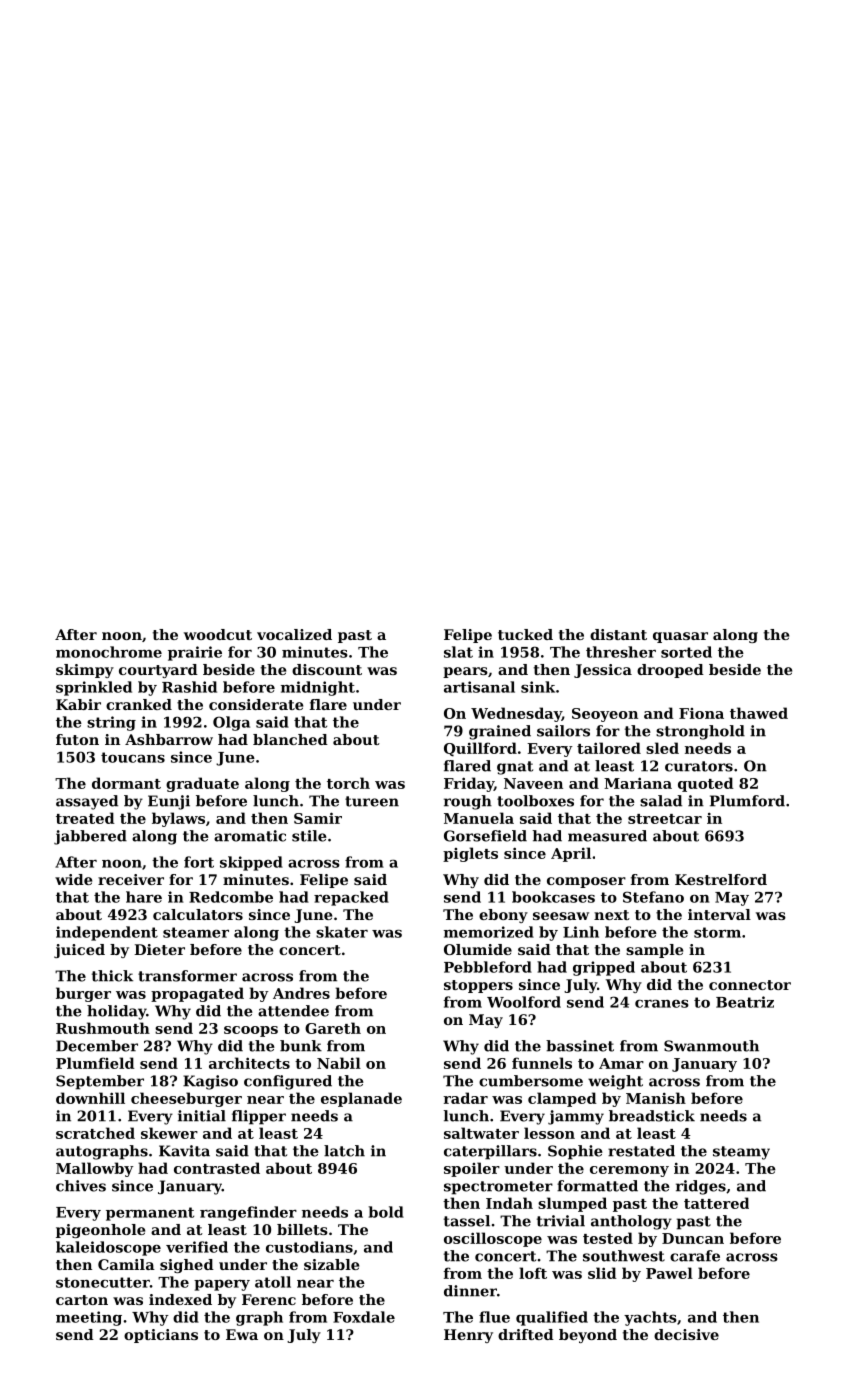 Image resolution: width=849 pixels, height=1400 pixels. I want to click on opticians, so click(161, 1336).
